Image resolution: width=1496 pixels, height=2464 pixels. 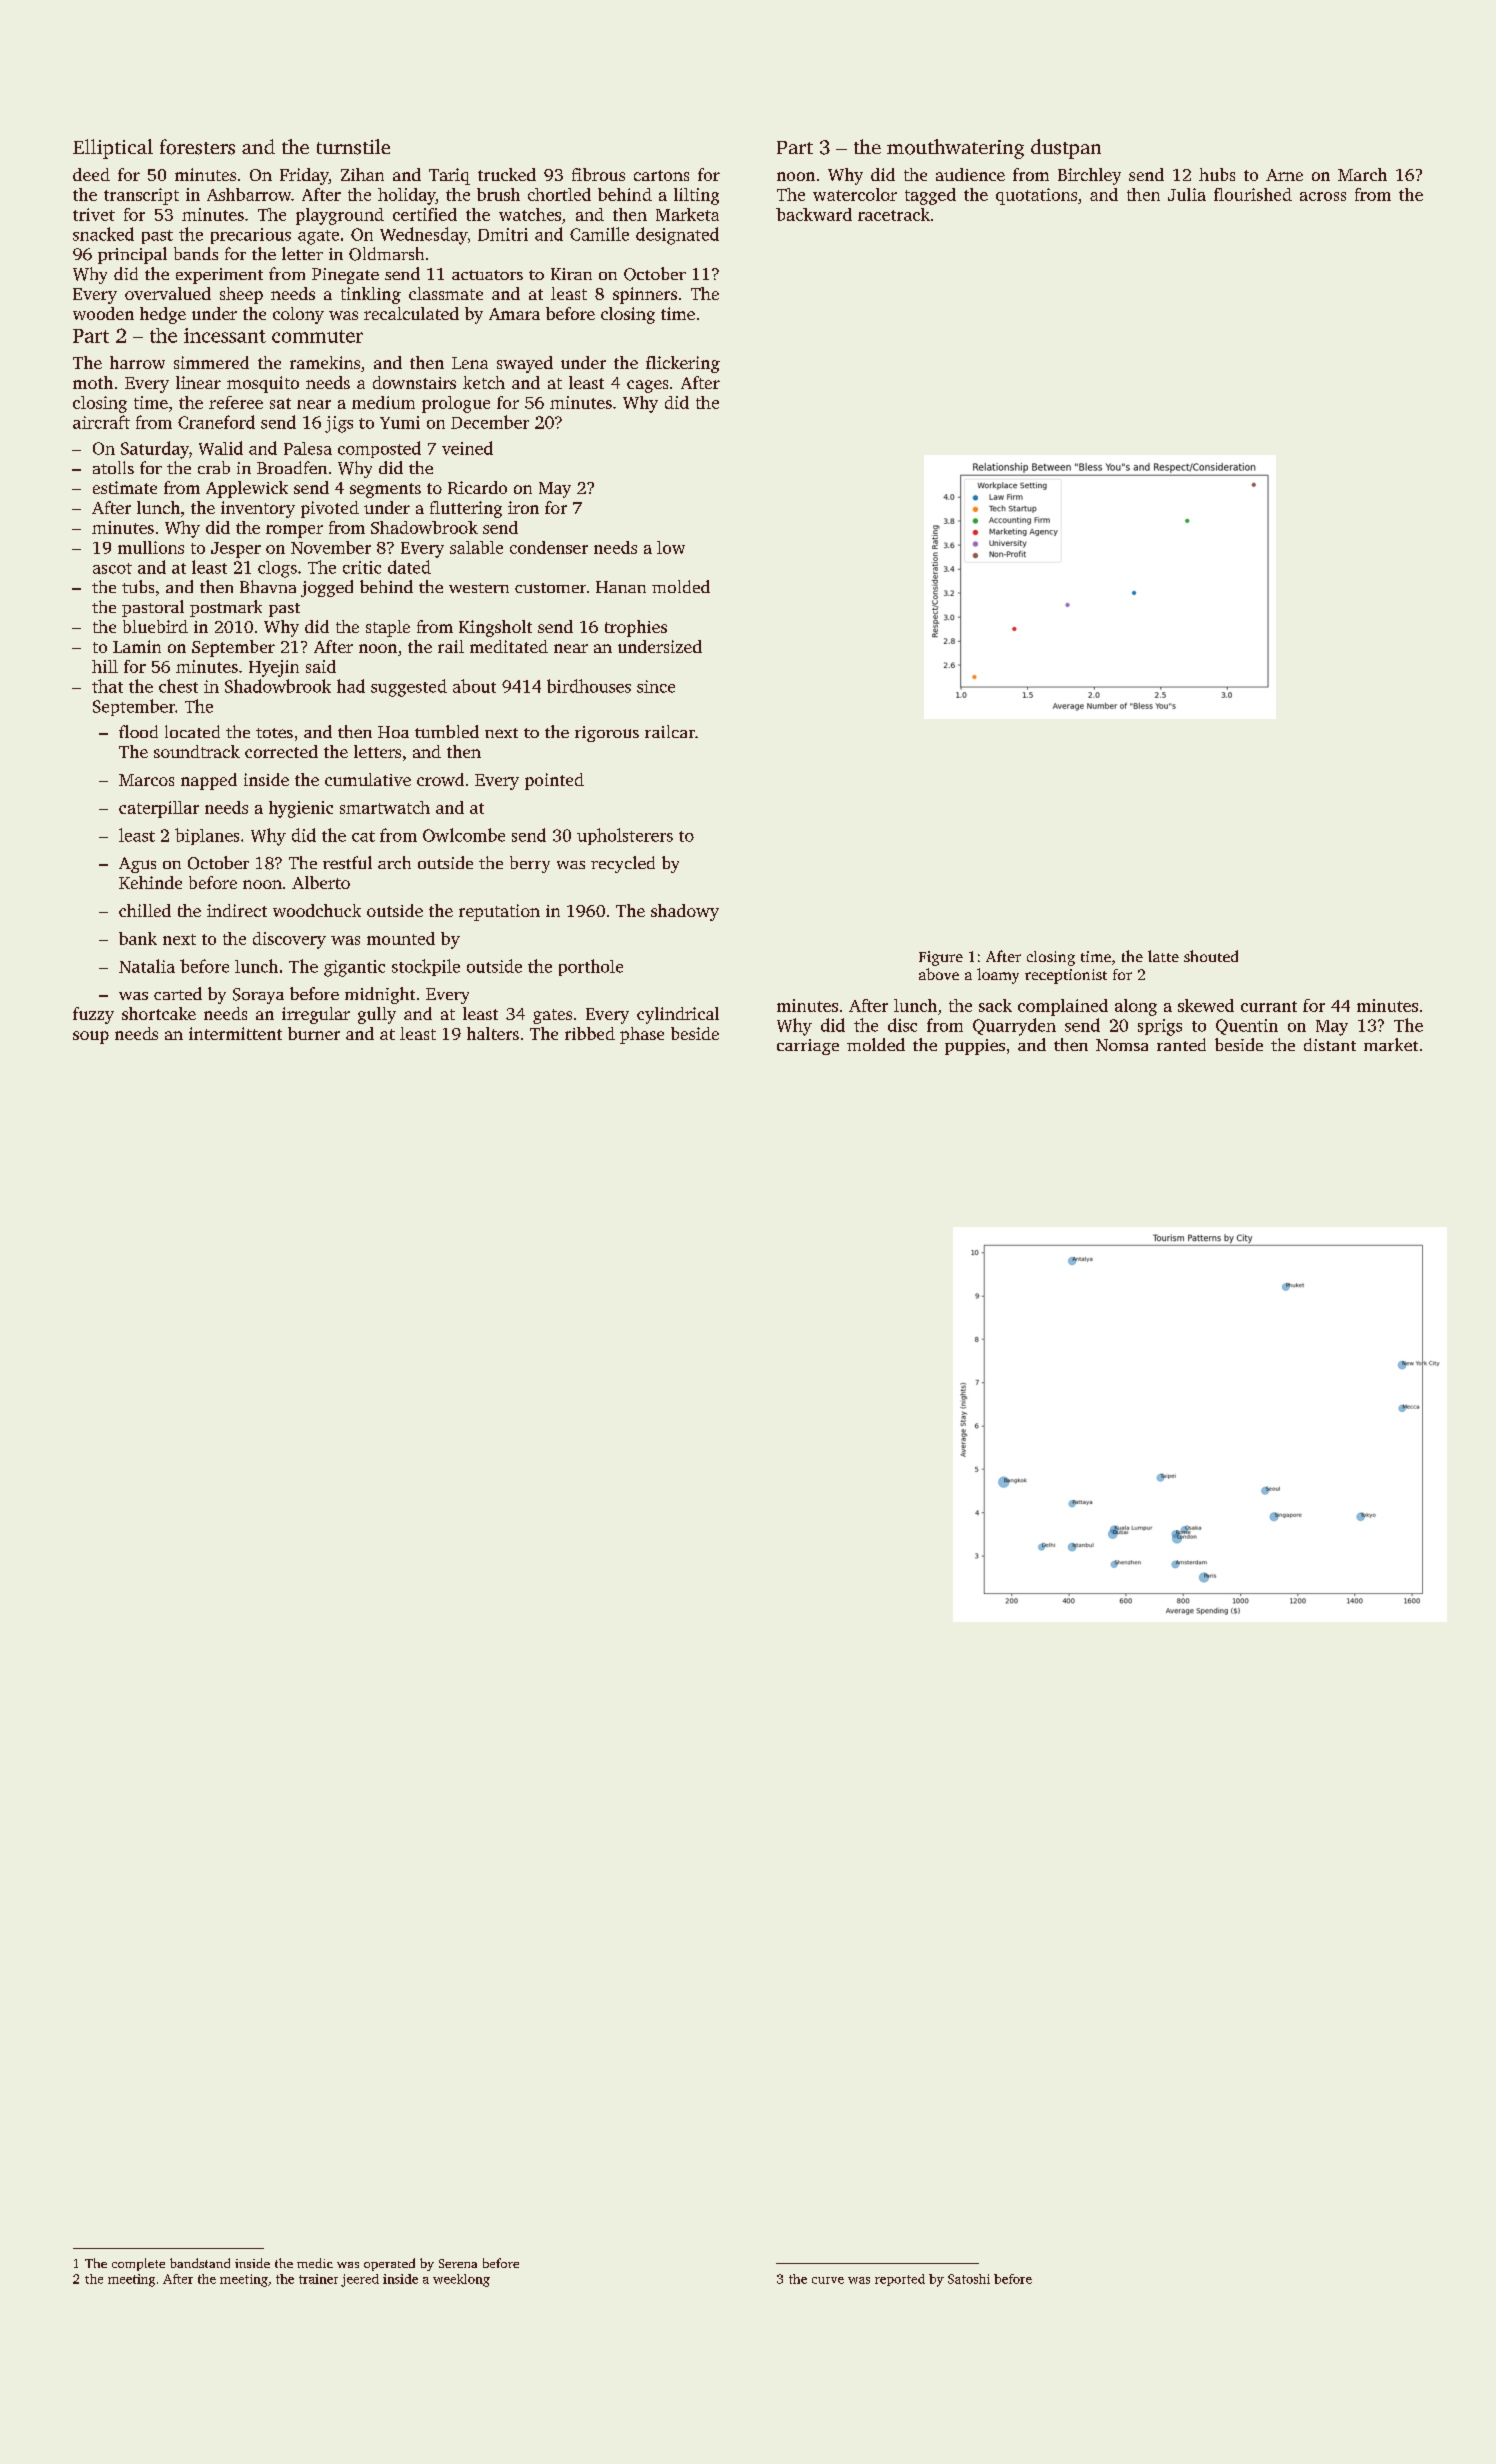 I want to click on biplanes, so click(x=207, y=836).
